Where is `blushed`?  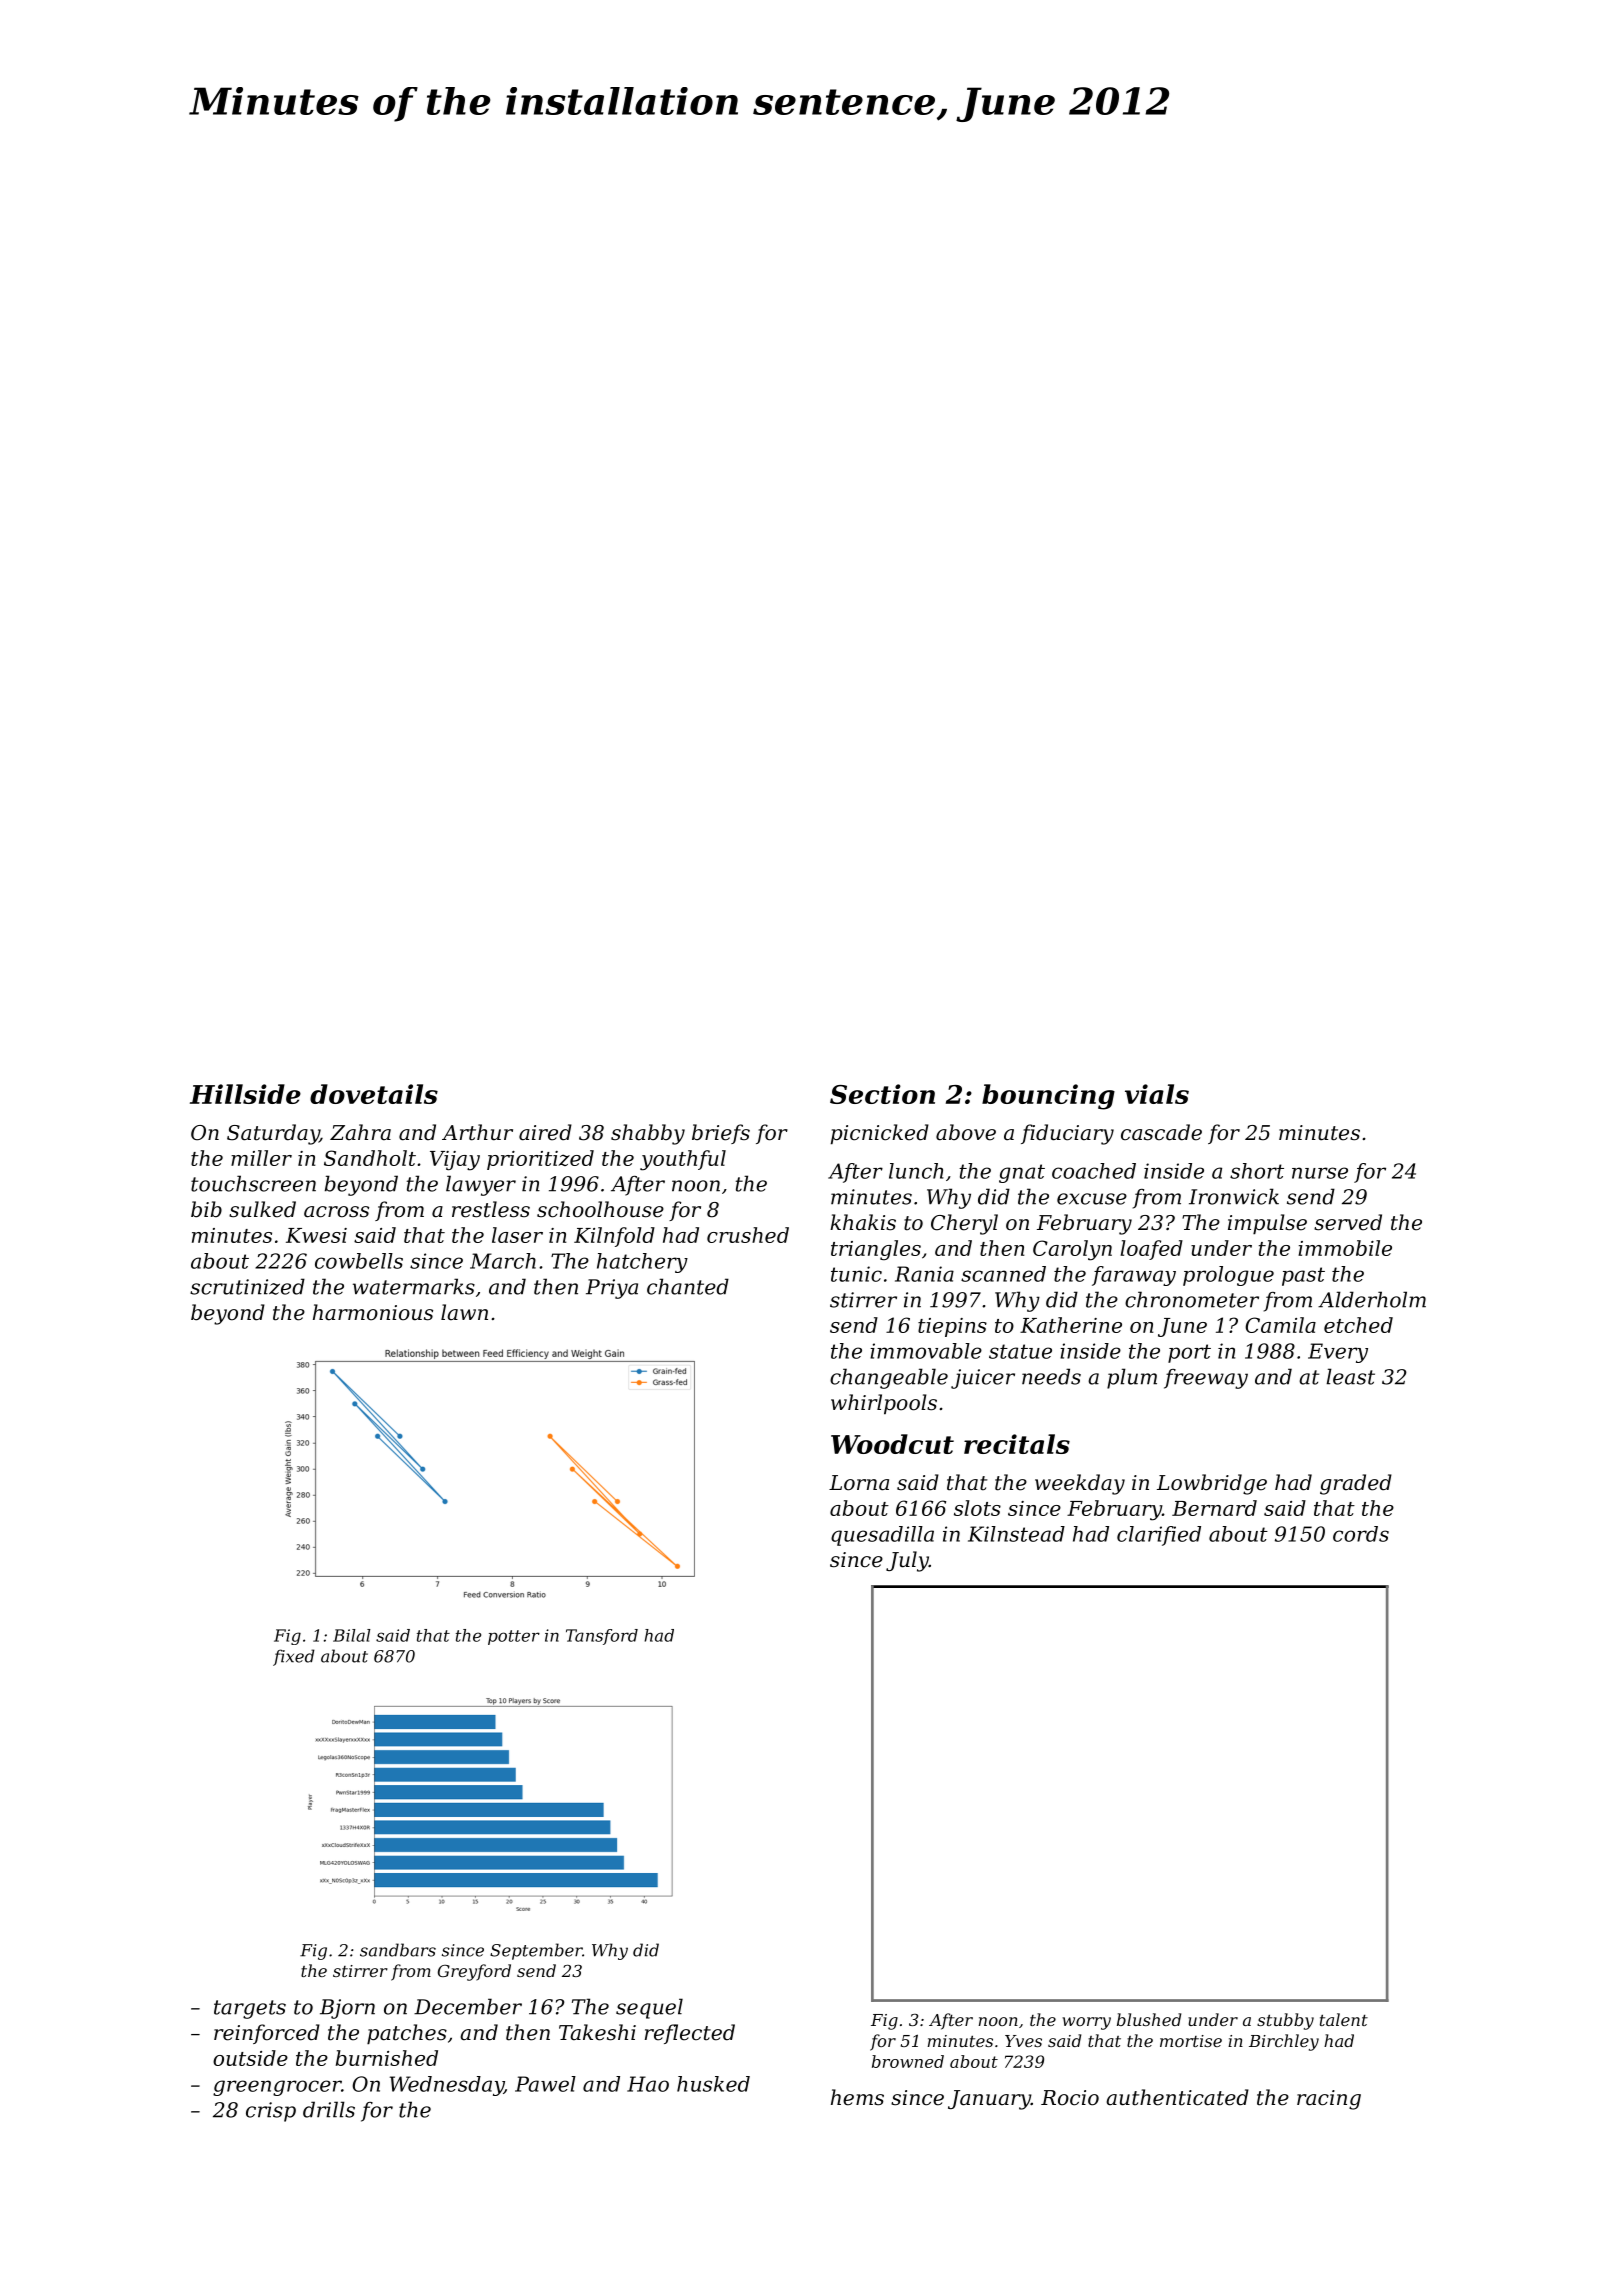 blushed is located at coordinates (1149, 2019).
